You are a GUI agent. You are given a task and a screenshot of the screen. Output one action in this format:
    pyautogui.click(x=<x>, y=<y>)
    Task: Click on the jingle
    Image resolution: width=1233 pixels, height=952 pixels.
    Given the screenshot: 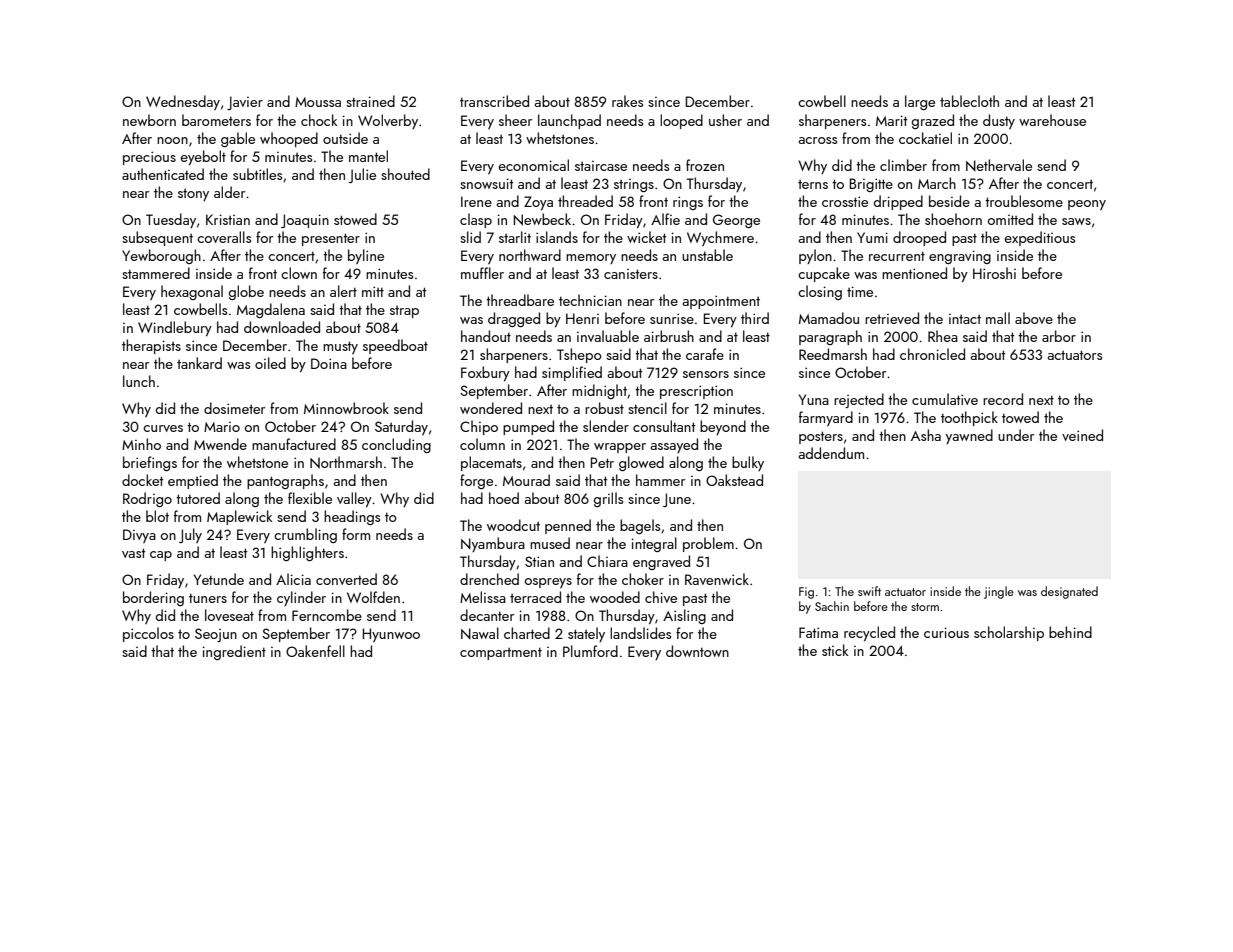 What is the action you would take?
    pyautogui.click(x=999, y=592)
